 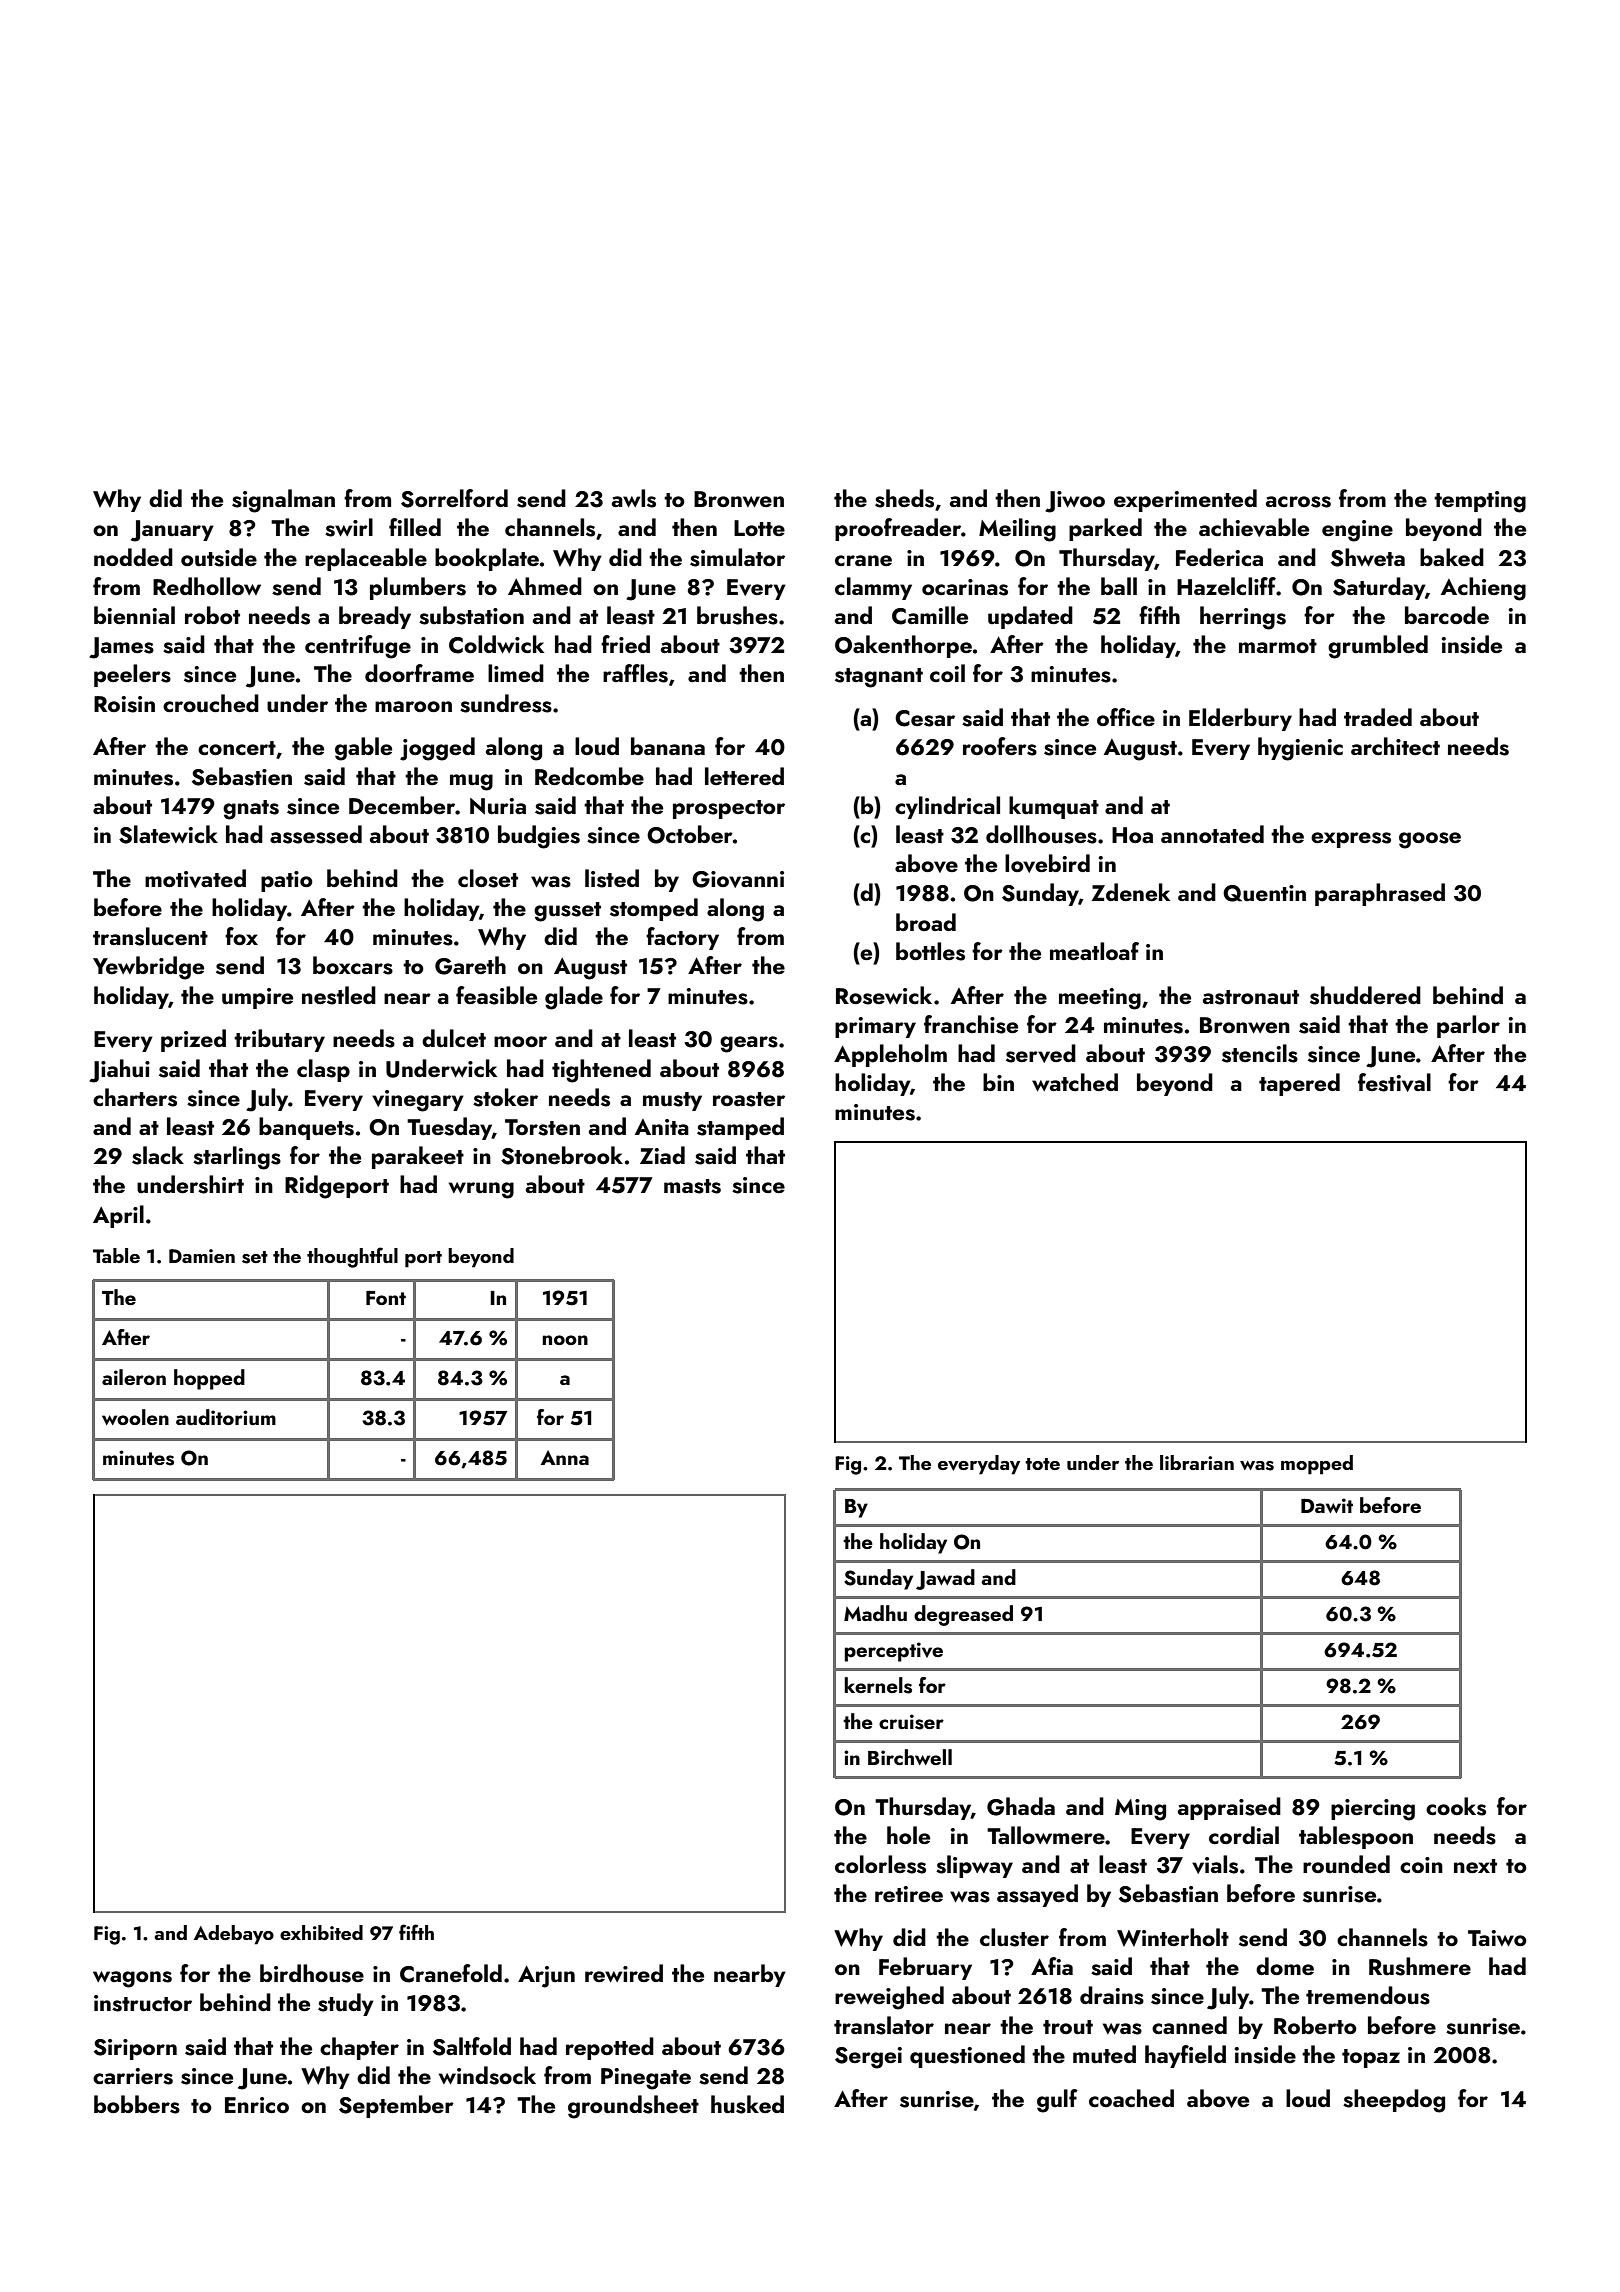 I want to click on experimented, so click(x=1185, y=500).
